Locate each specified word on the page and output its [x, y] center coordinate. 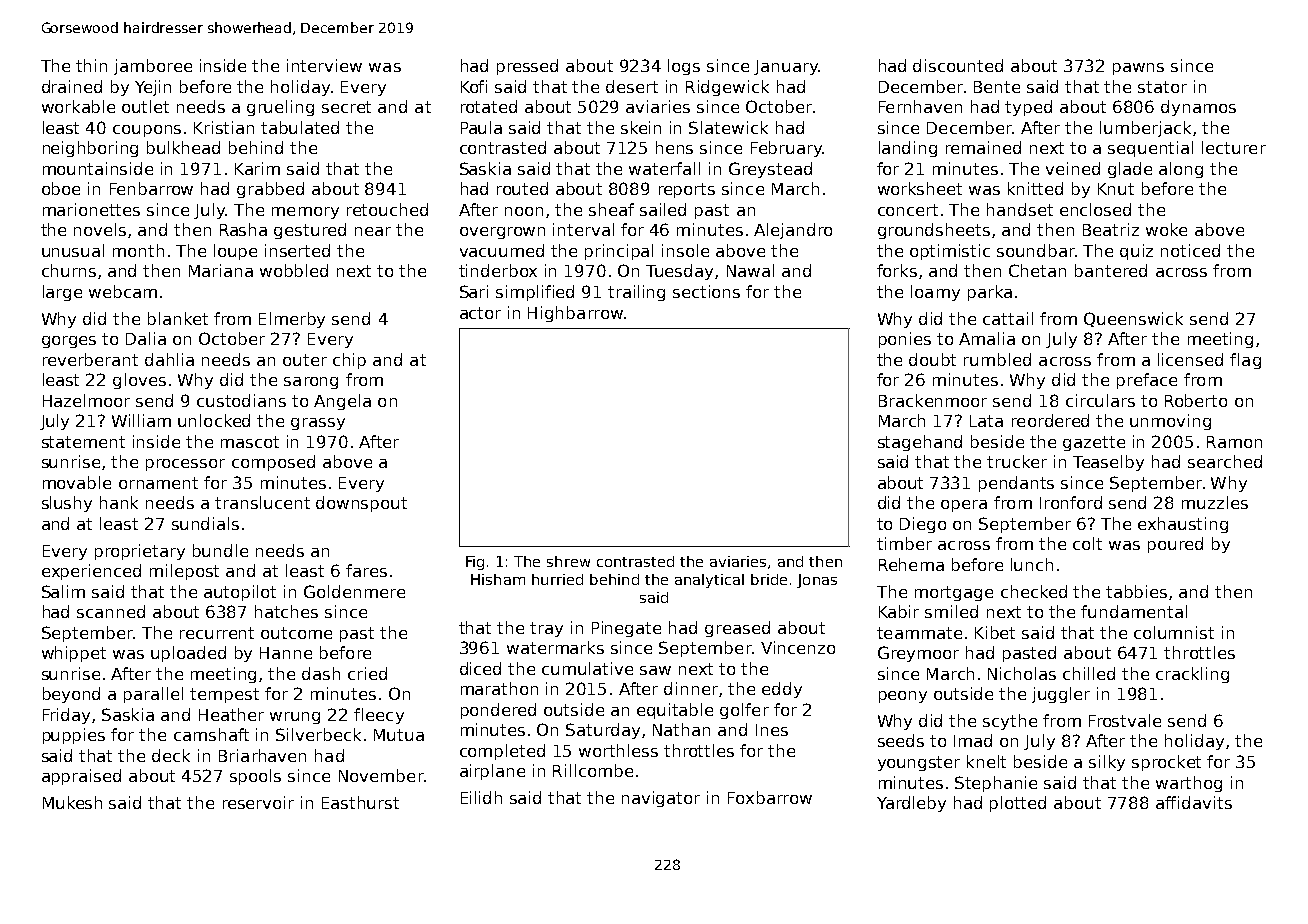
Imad [973, 740]
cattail [1008, 318]
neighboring [90, 149]
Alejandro [793, 231]
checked [1034, 591]
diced [480, 668]
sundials [205, 523]
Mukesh [72, 802]
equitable [675, 711]
